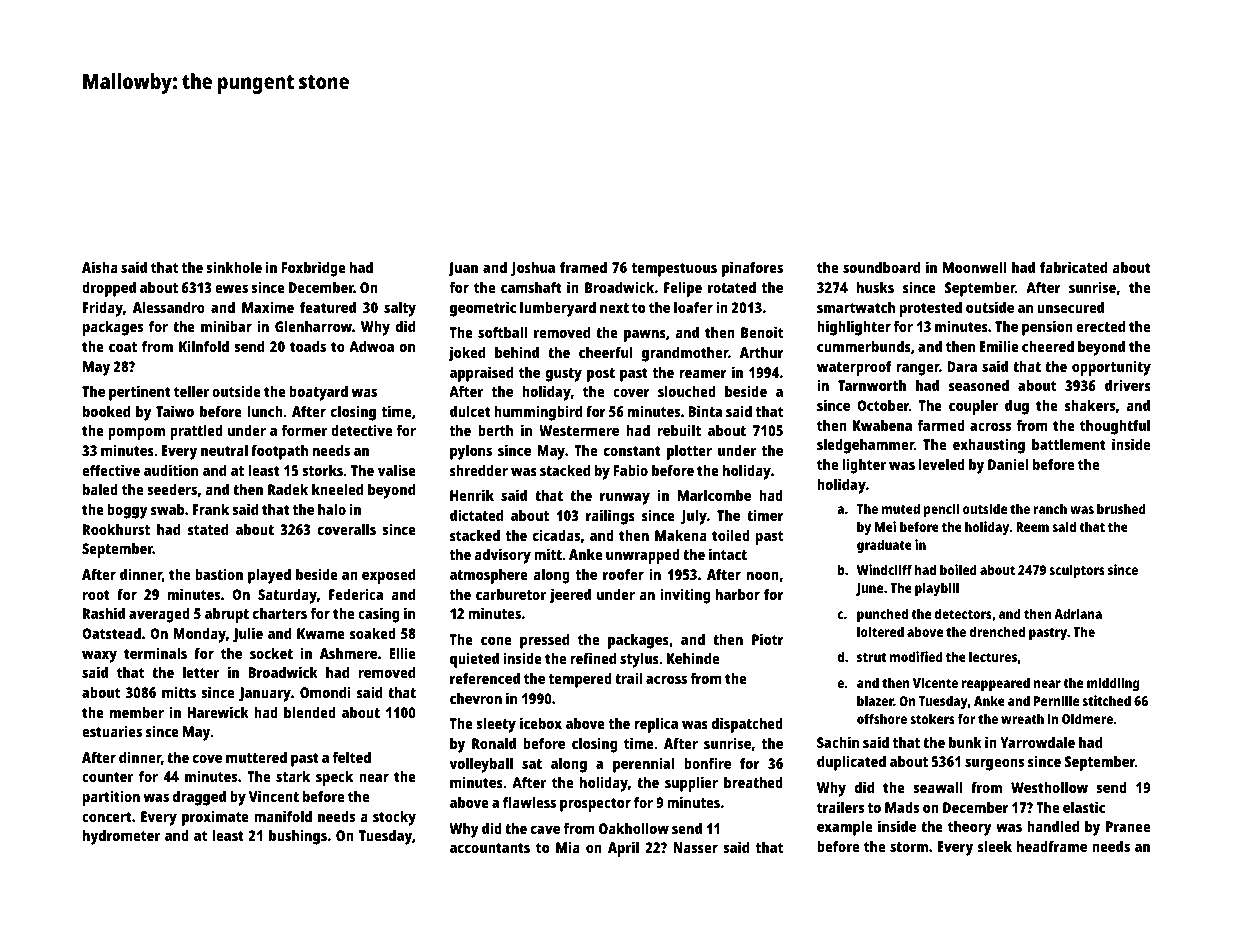 This image has width=1233, height=952. I want to click on Kehinde, so click(693, 658).
